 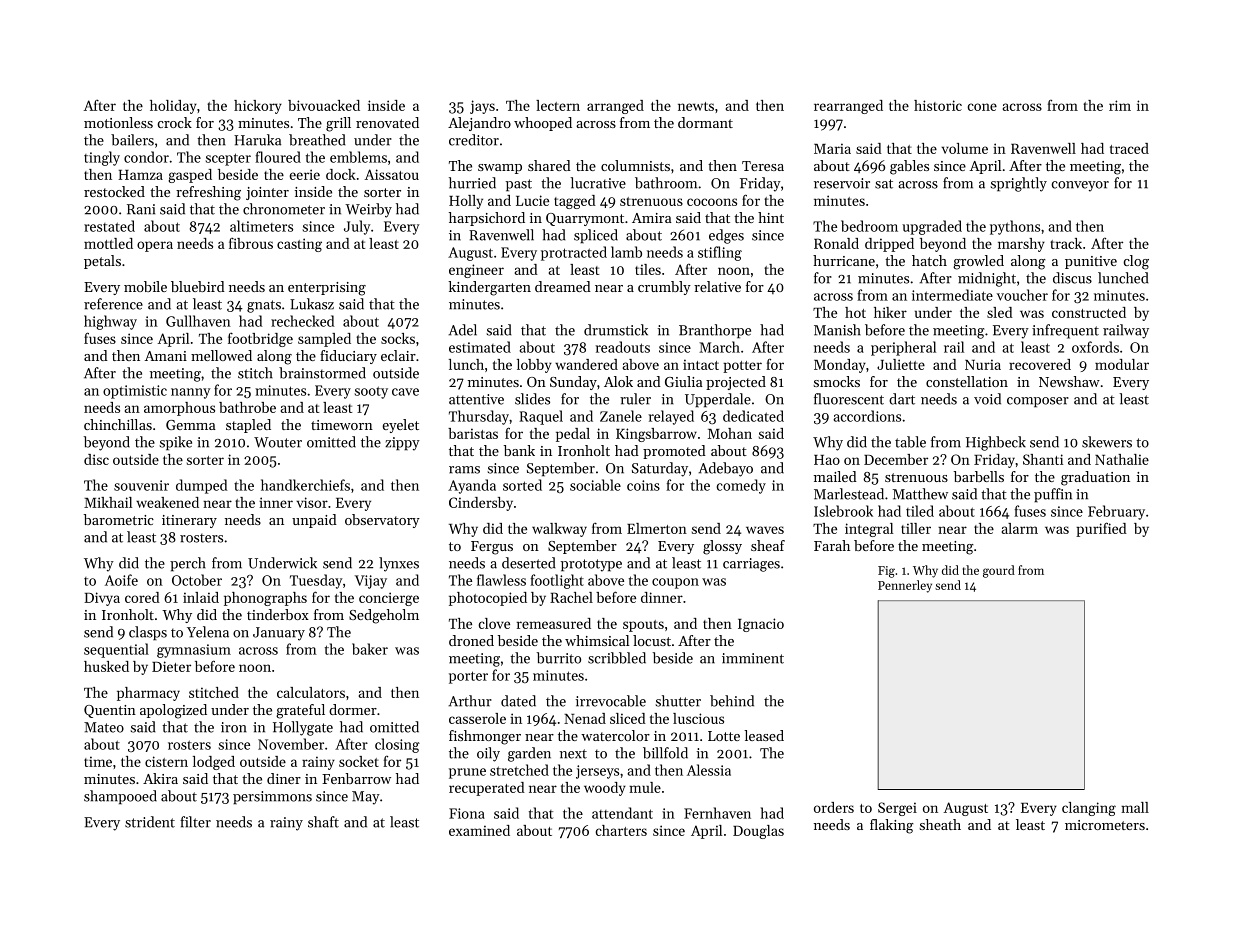 What do you see at coordinates (173, 107) in the page?
I see `holiday` at bounding box center [173, 107].
